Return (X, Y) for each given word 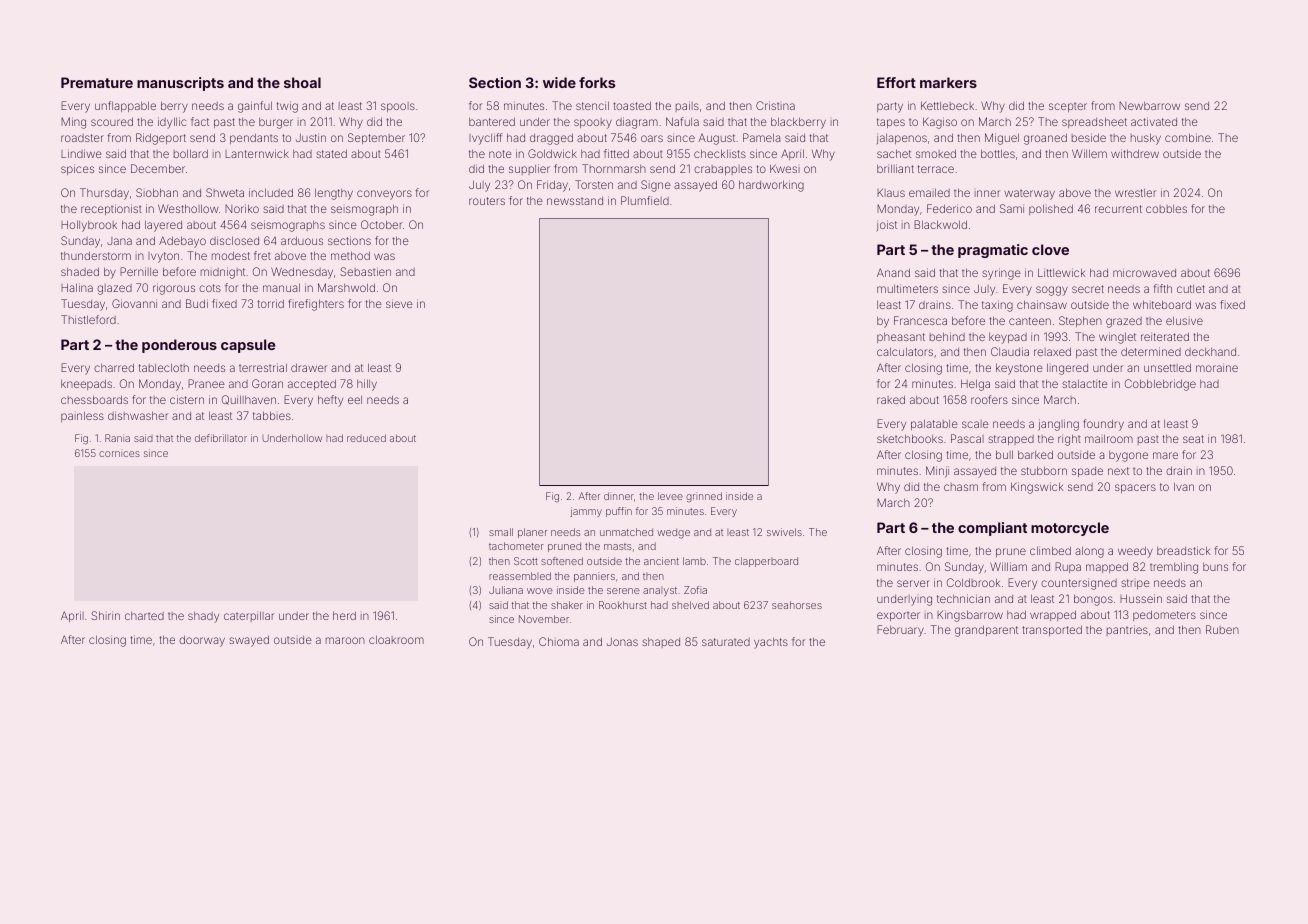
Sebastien (365, 271)
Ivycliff (485, 139)
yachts (771, 643)
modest (231, 256)
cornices (119, 454)
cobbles (1166, 209)
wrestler (1135, 193)
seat (1193, 439)
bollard (191, 154)
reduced (366, 438)
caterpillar (249, 617)
